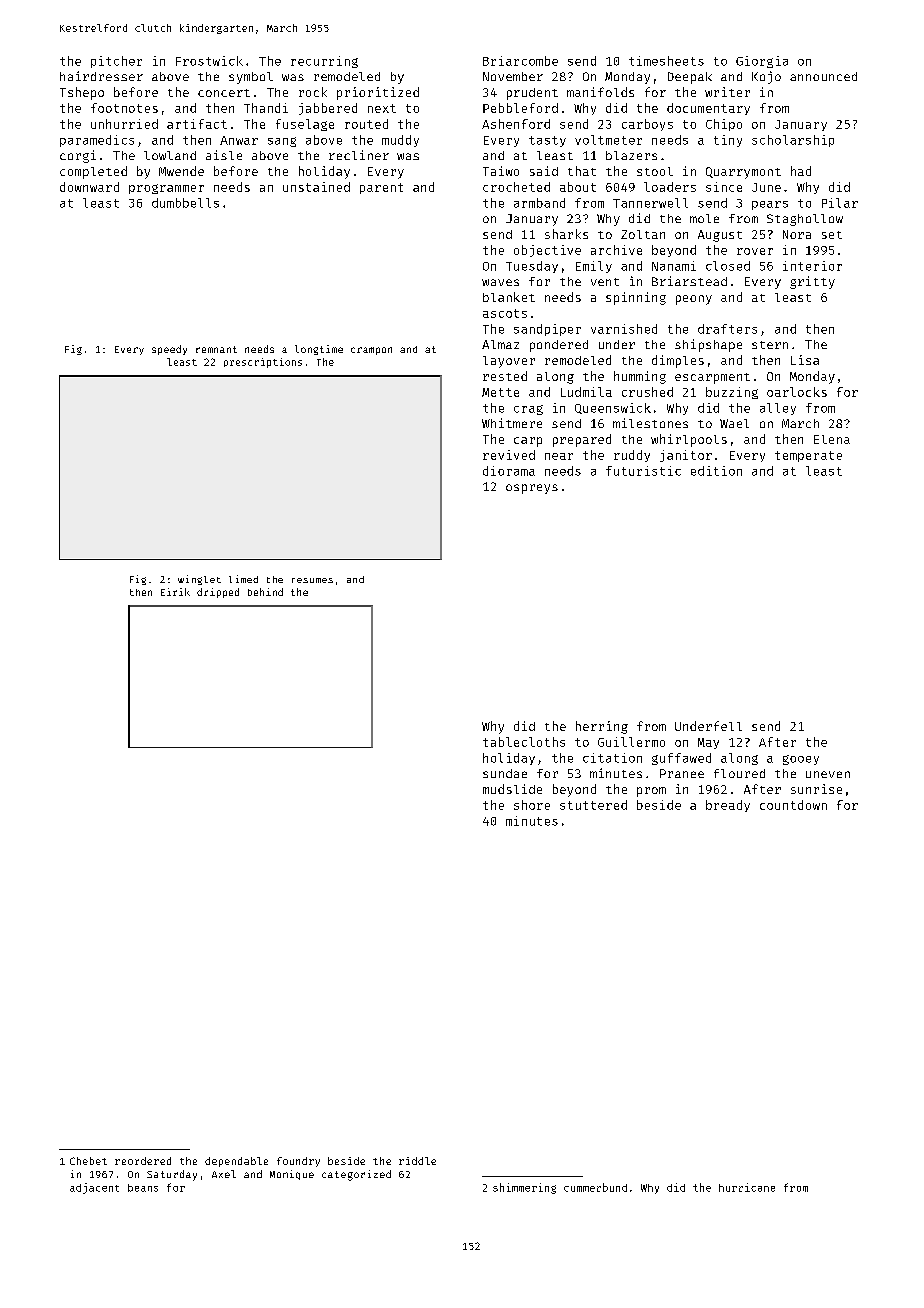  What do you see at coordinates (747, 1187) in the image?
I see `hurricane` at bounding box center [747, 1187].
